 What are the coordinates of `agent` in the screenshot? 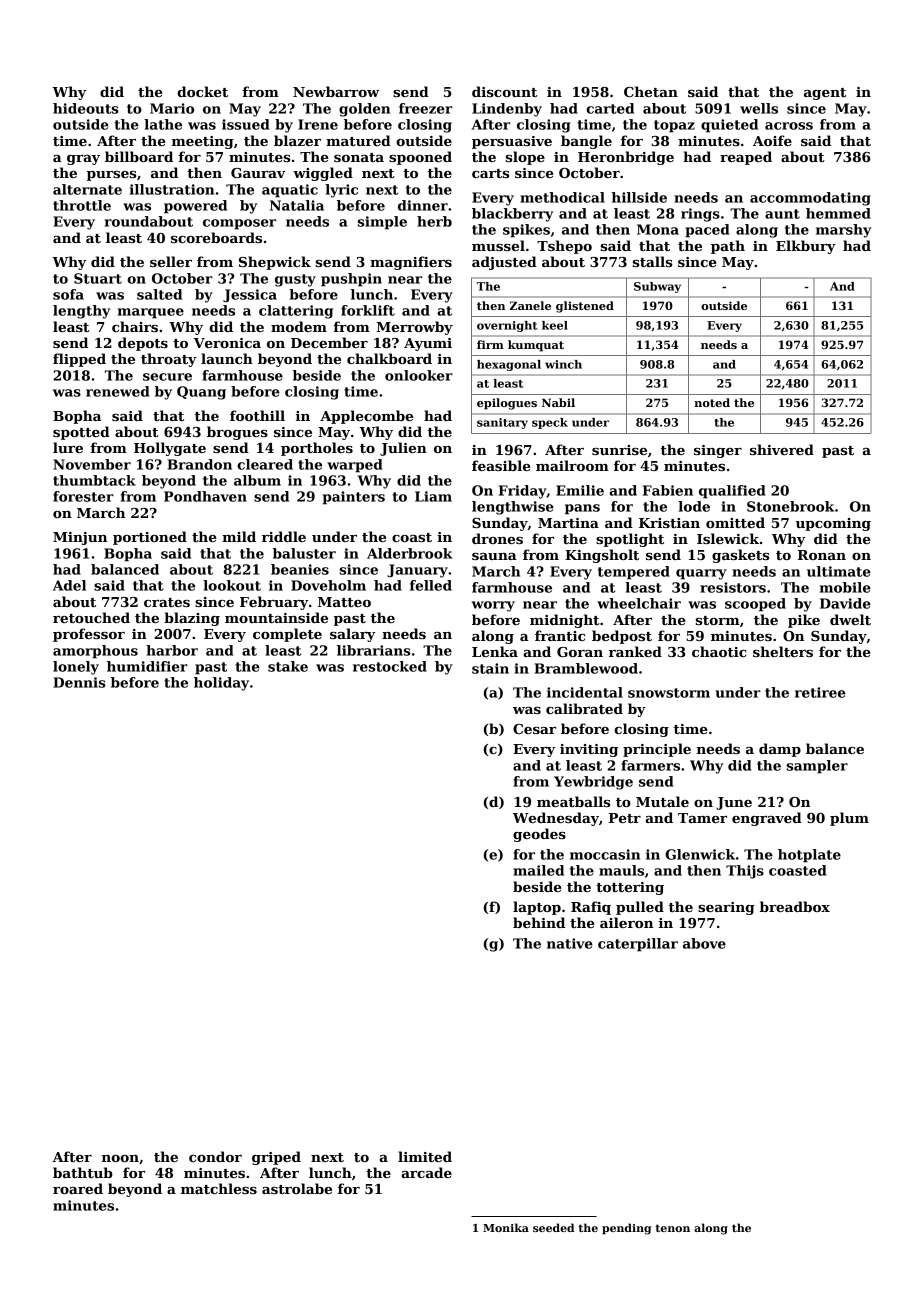 It's located at (825, 94).
